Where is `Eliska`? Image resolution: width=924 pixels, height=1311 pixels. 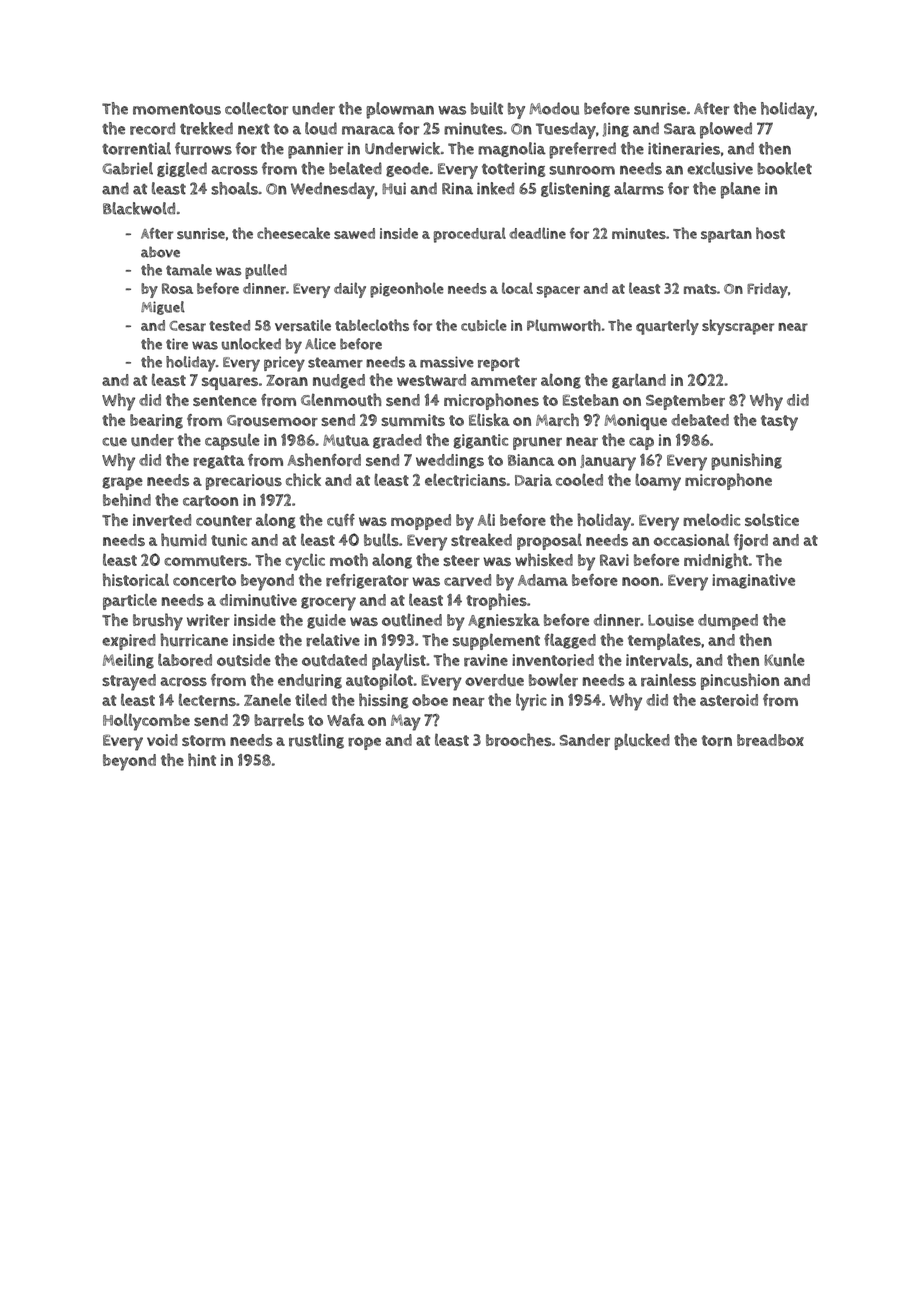 Eliska is located at coordinates (489, 419).
